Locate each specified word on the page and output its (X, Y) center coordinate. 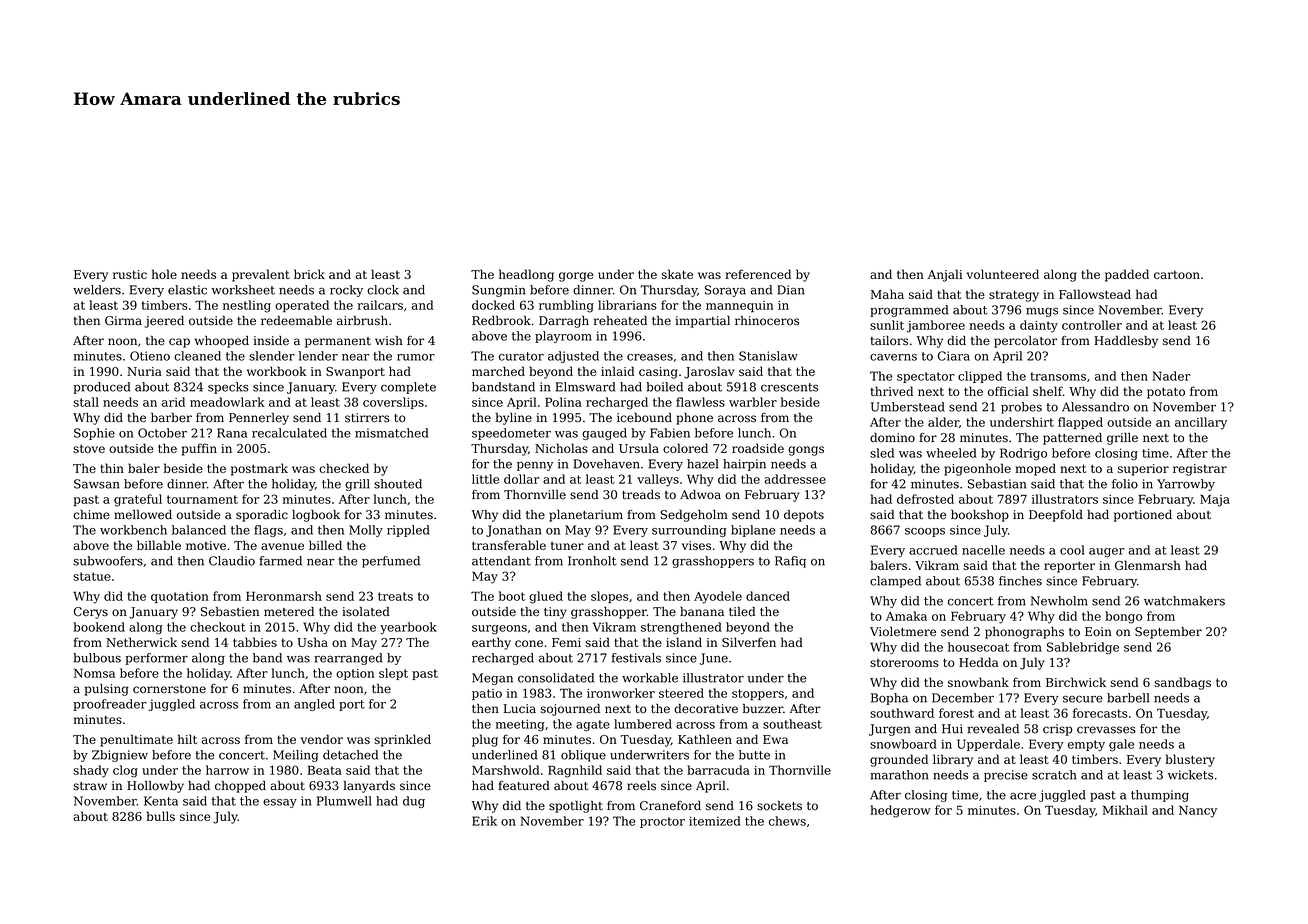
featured (524, 786)
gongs (806, 451)
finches (1020, 581)
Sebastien (230, 612)
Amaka (906, 616)
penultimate (136, 740)
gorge (576, 277)
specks (228, 388)
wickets (1190, 775)
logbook (316, 516)
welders (97, 290)
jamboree (936, 326)
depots (804, 516)
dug (414, 802)
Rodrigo (1023, 454)
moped (1035, 469)
